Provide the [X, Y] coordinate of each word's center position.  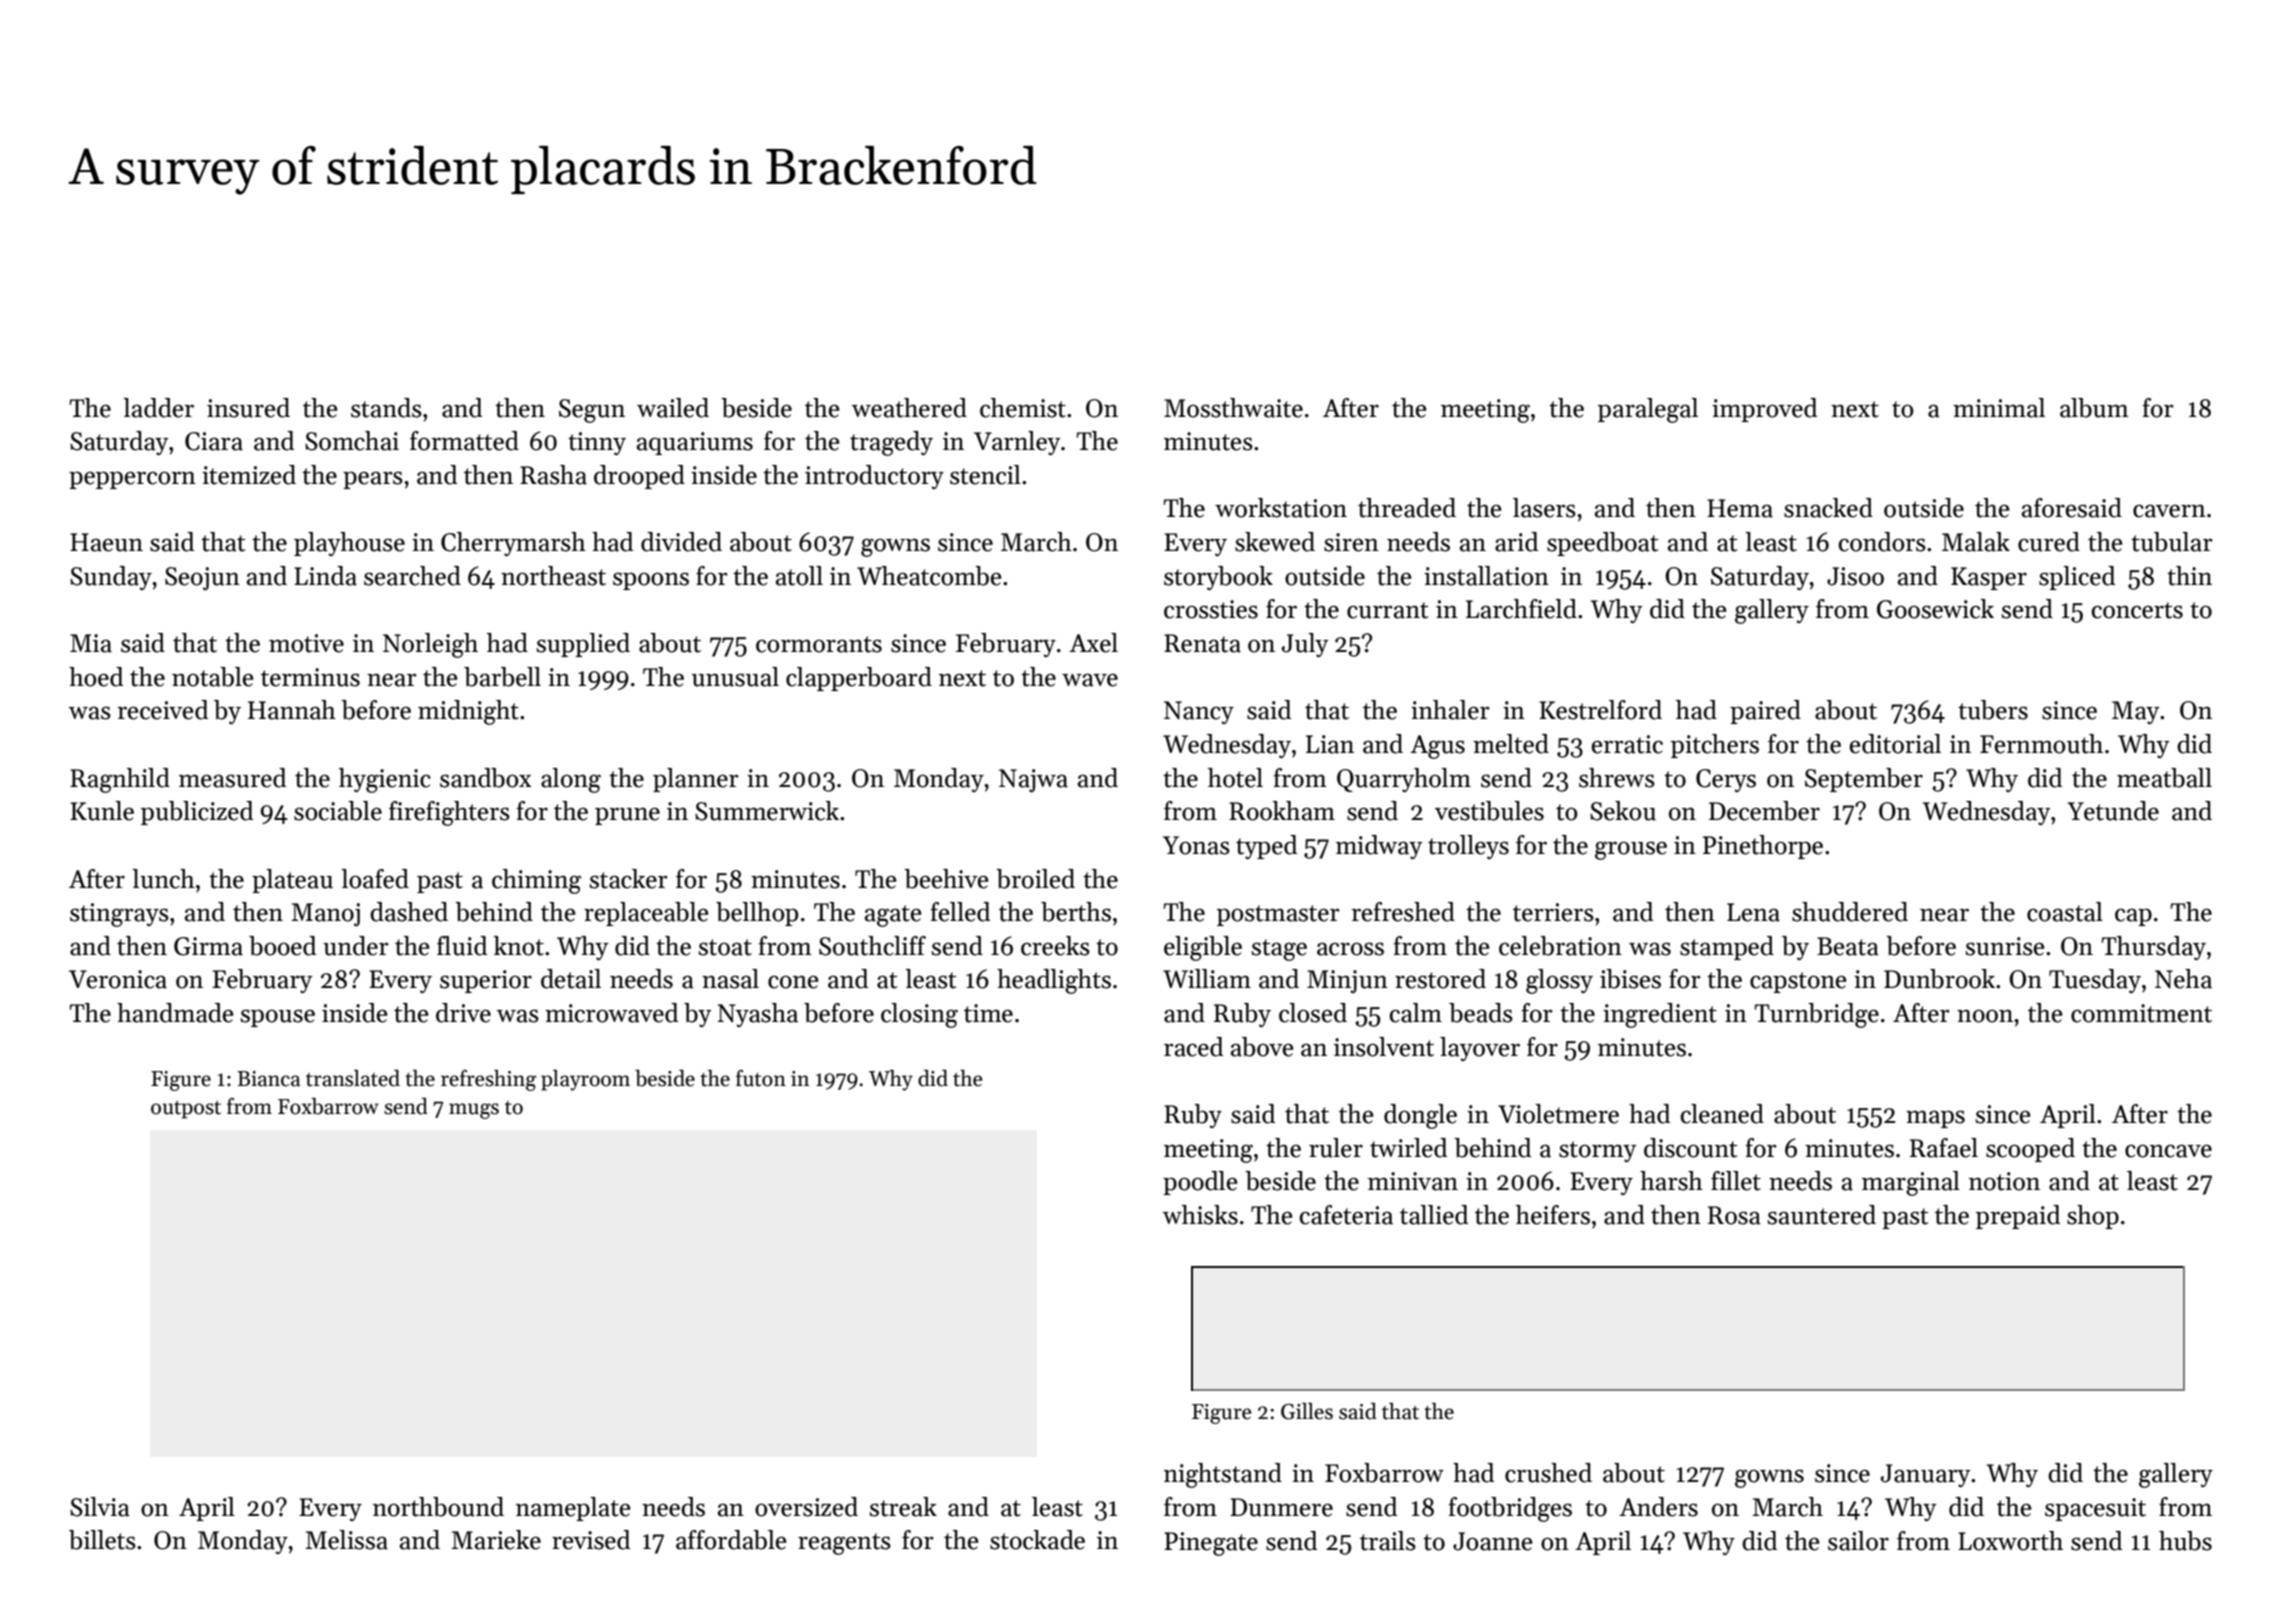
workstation [1281, 508]
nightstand [1223, 1475]
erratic [1627, 744]
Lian [1330, 744]
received [162, 710]
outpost [186, 1110]
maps [1935, 1119]
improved [1764, 410]
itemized [249, 475]
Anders [1658, 1507]
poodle [1200, 1183]
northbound [438, 1507]
